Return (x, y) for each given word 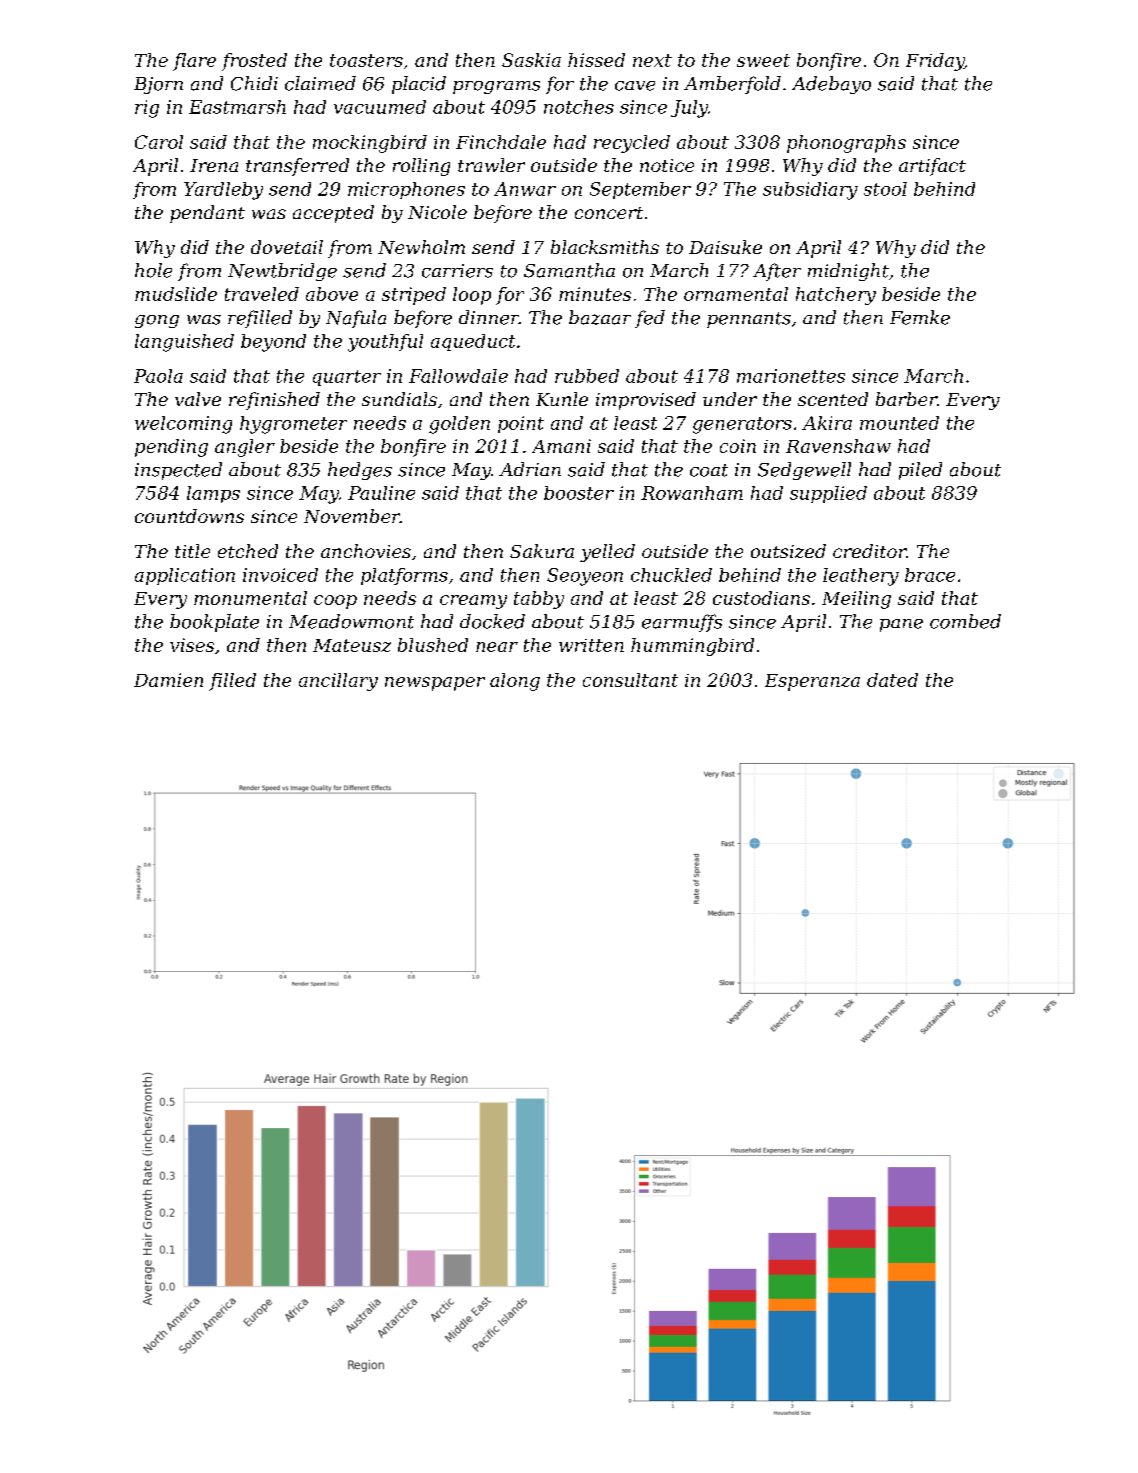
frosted (254, 62)
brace (930, 575)
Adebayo (831, 85)
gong (157, 321)
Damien (168, 680)
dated (892, 680)
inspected (178, 471)
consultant (630, 680)
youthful (385, 343)
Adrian (530, 469)
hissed (596, 60)
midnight (848, 272)
